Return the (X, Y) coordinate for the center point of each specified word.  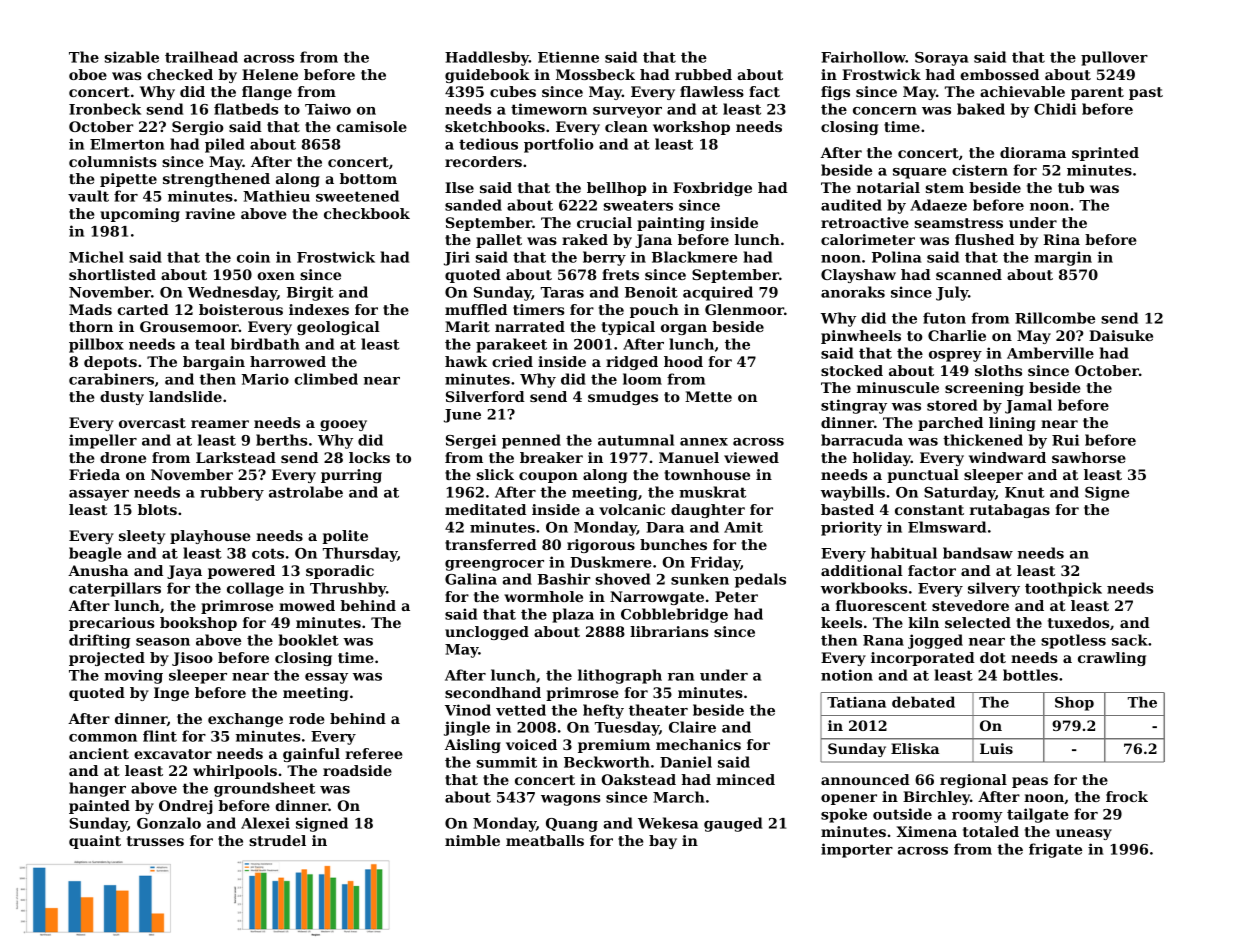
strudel (277, 840)
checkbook (367, 213)
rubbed (703, 74)
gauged (733, 824)
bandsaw (978, 553)
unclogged (487, 633)
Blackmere (694, 257)
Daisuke (1121, 335)
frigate (1055, 850)
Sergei (471, 441)
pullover (1114, 58)
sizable (132, 57)
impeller (103, 441)
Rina (1061, 239)
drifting (100, 641)
